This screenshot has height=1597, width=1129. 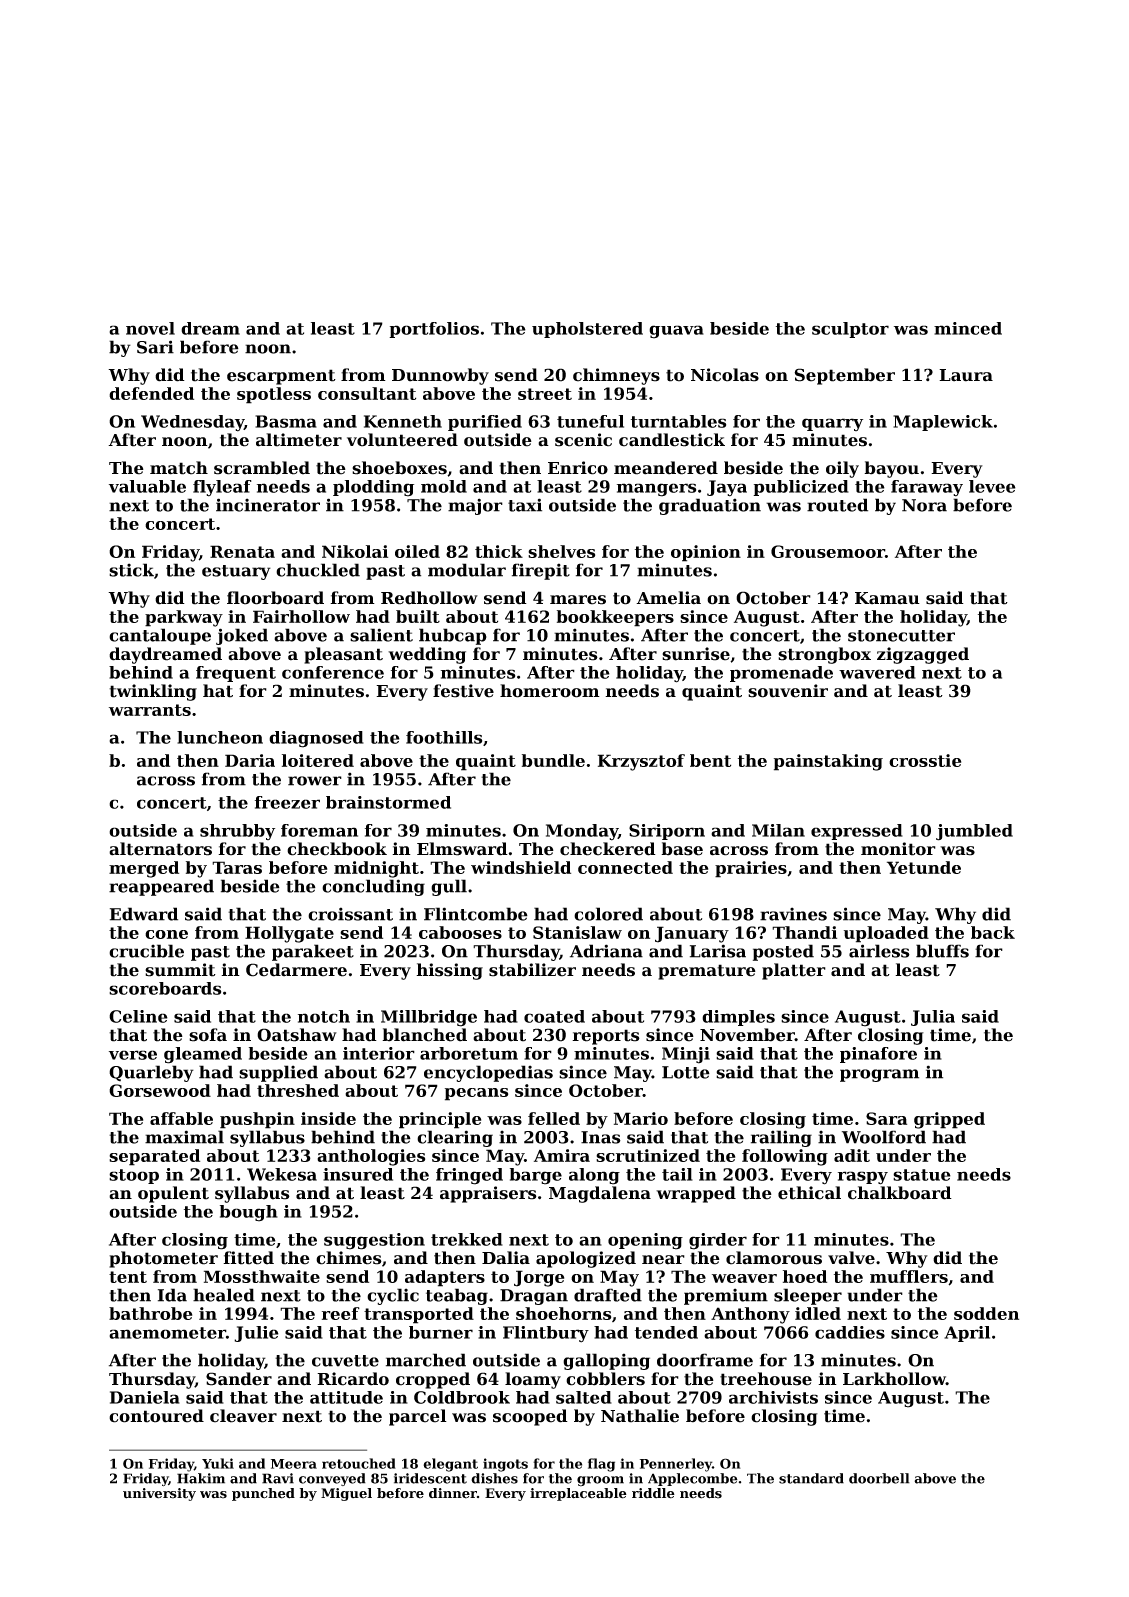 I want to click on Nicolas, so click(x=725, y=375).
